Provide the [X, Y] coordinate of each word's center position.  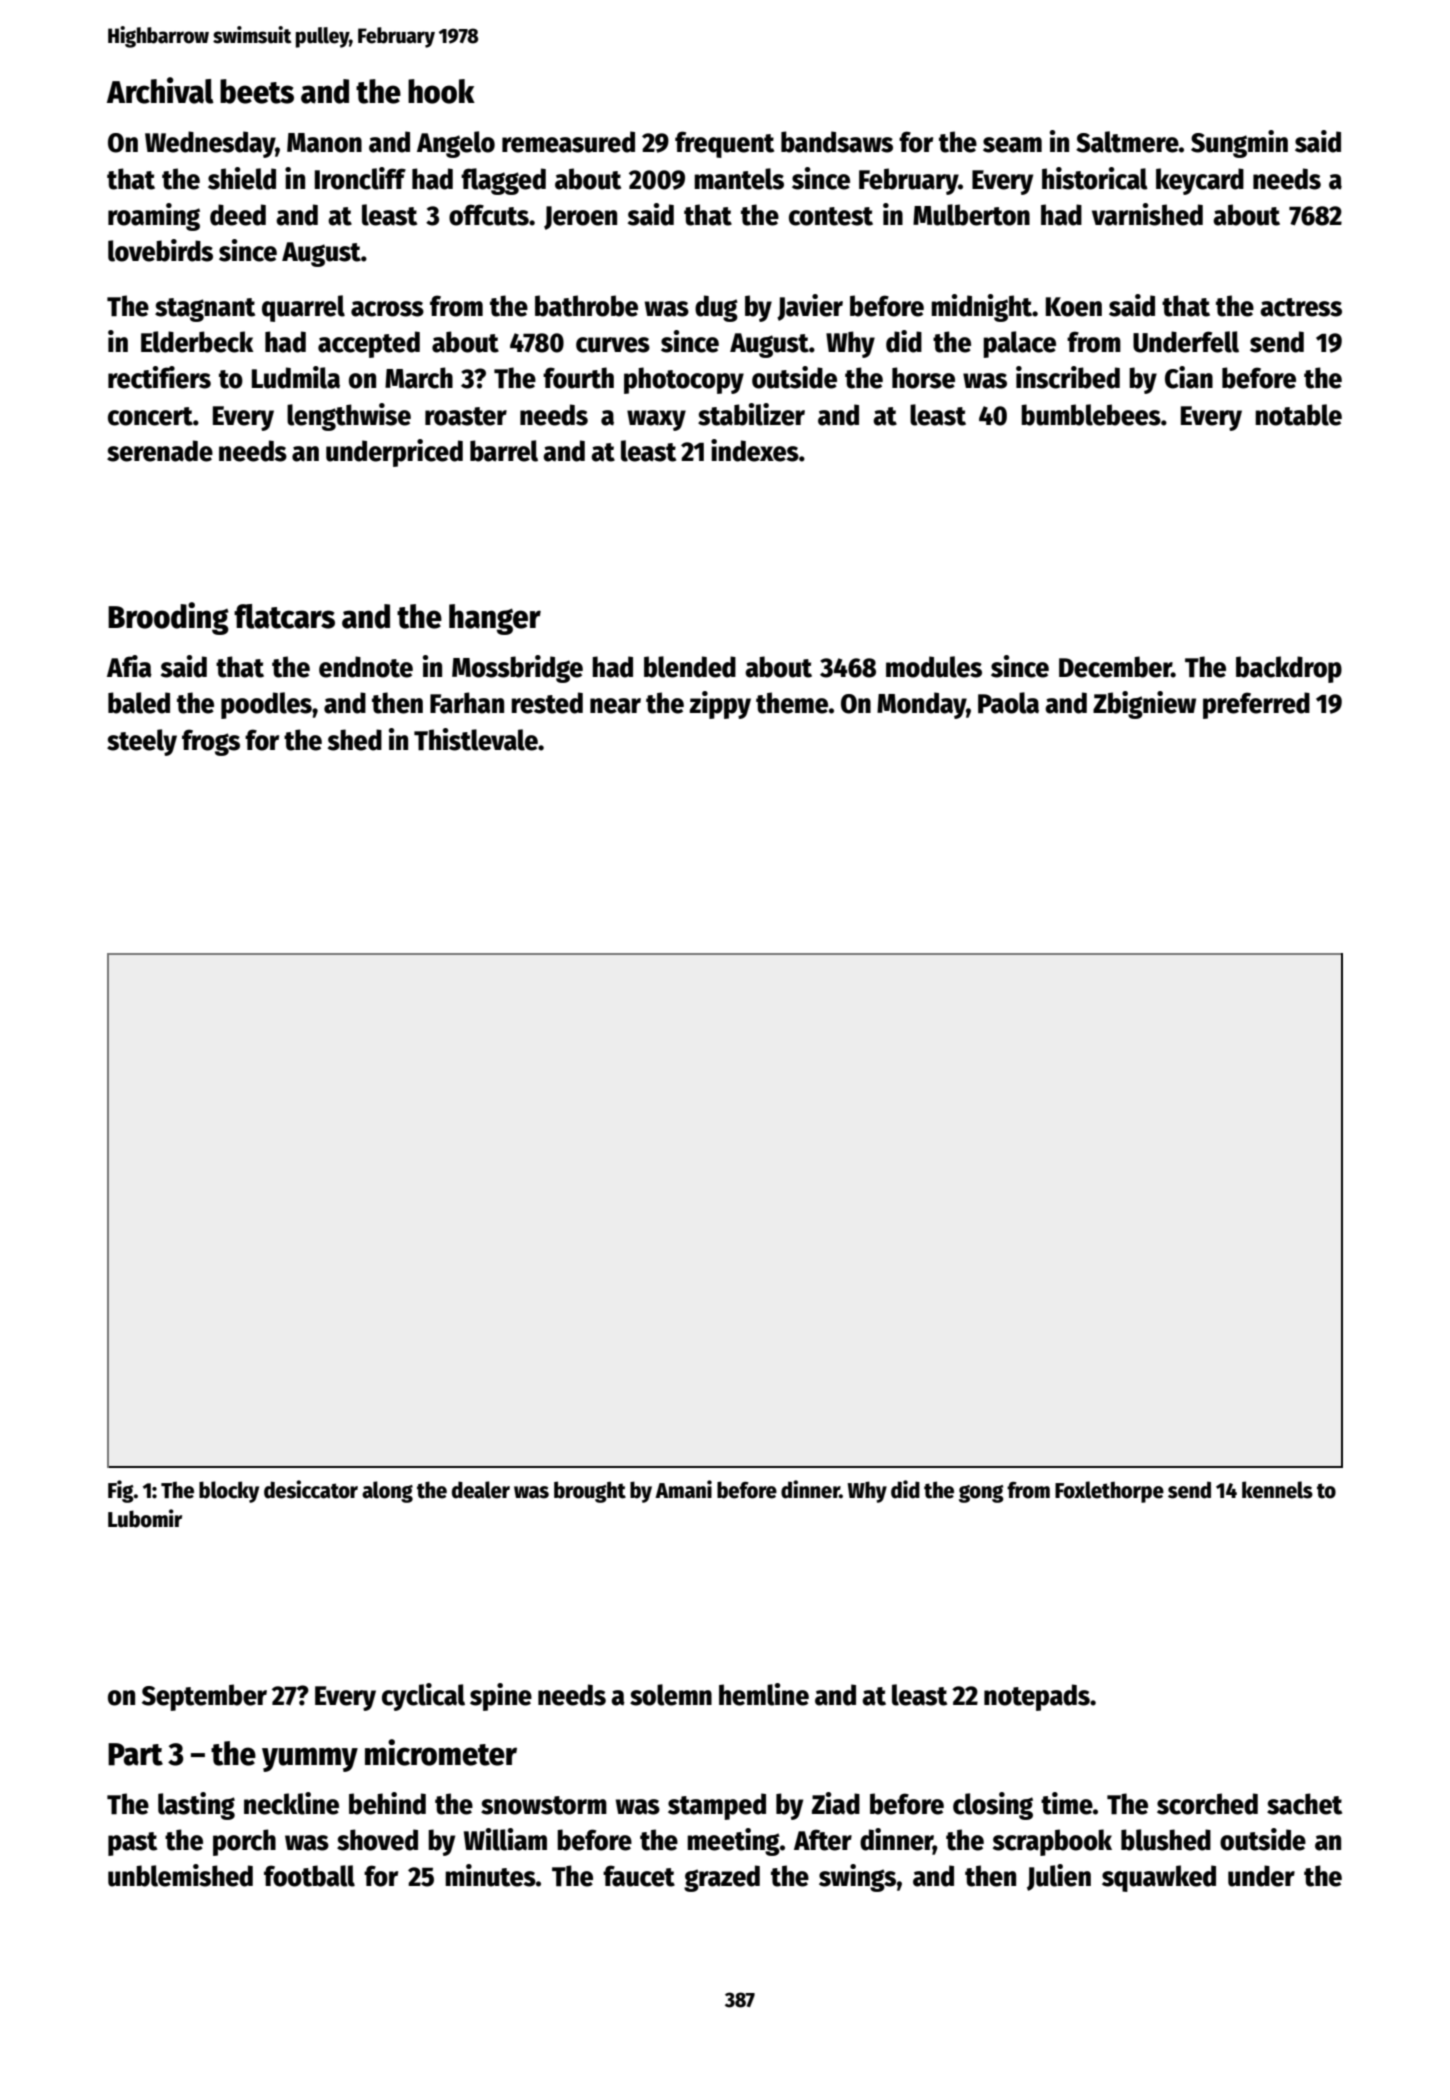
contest [831, 216]
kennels [1277, 1490]
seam [1012, 145]
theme [792, 703]
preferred [1256, 705]
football [309, 1876]
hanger [495, 619]
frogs [211, 742]
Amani [683, 1489]
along [387, 1492]
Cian [1189, 377]
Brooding [168, 618]
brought [590, 1492]
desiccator [311, 1489]
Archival [160, 90]
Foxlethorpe [1109, 1492]
